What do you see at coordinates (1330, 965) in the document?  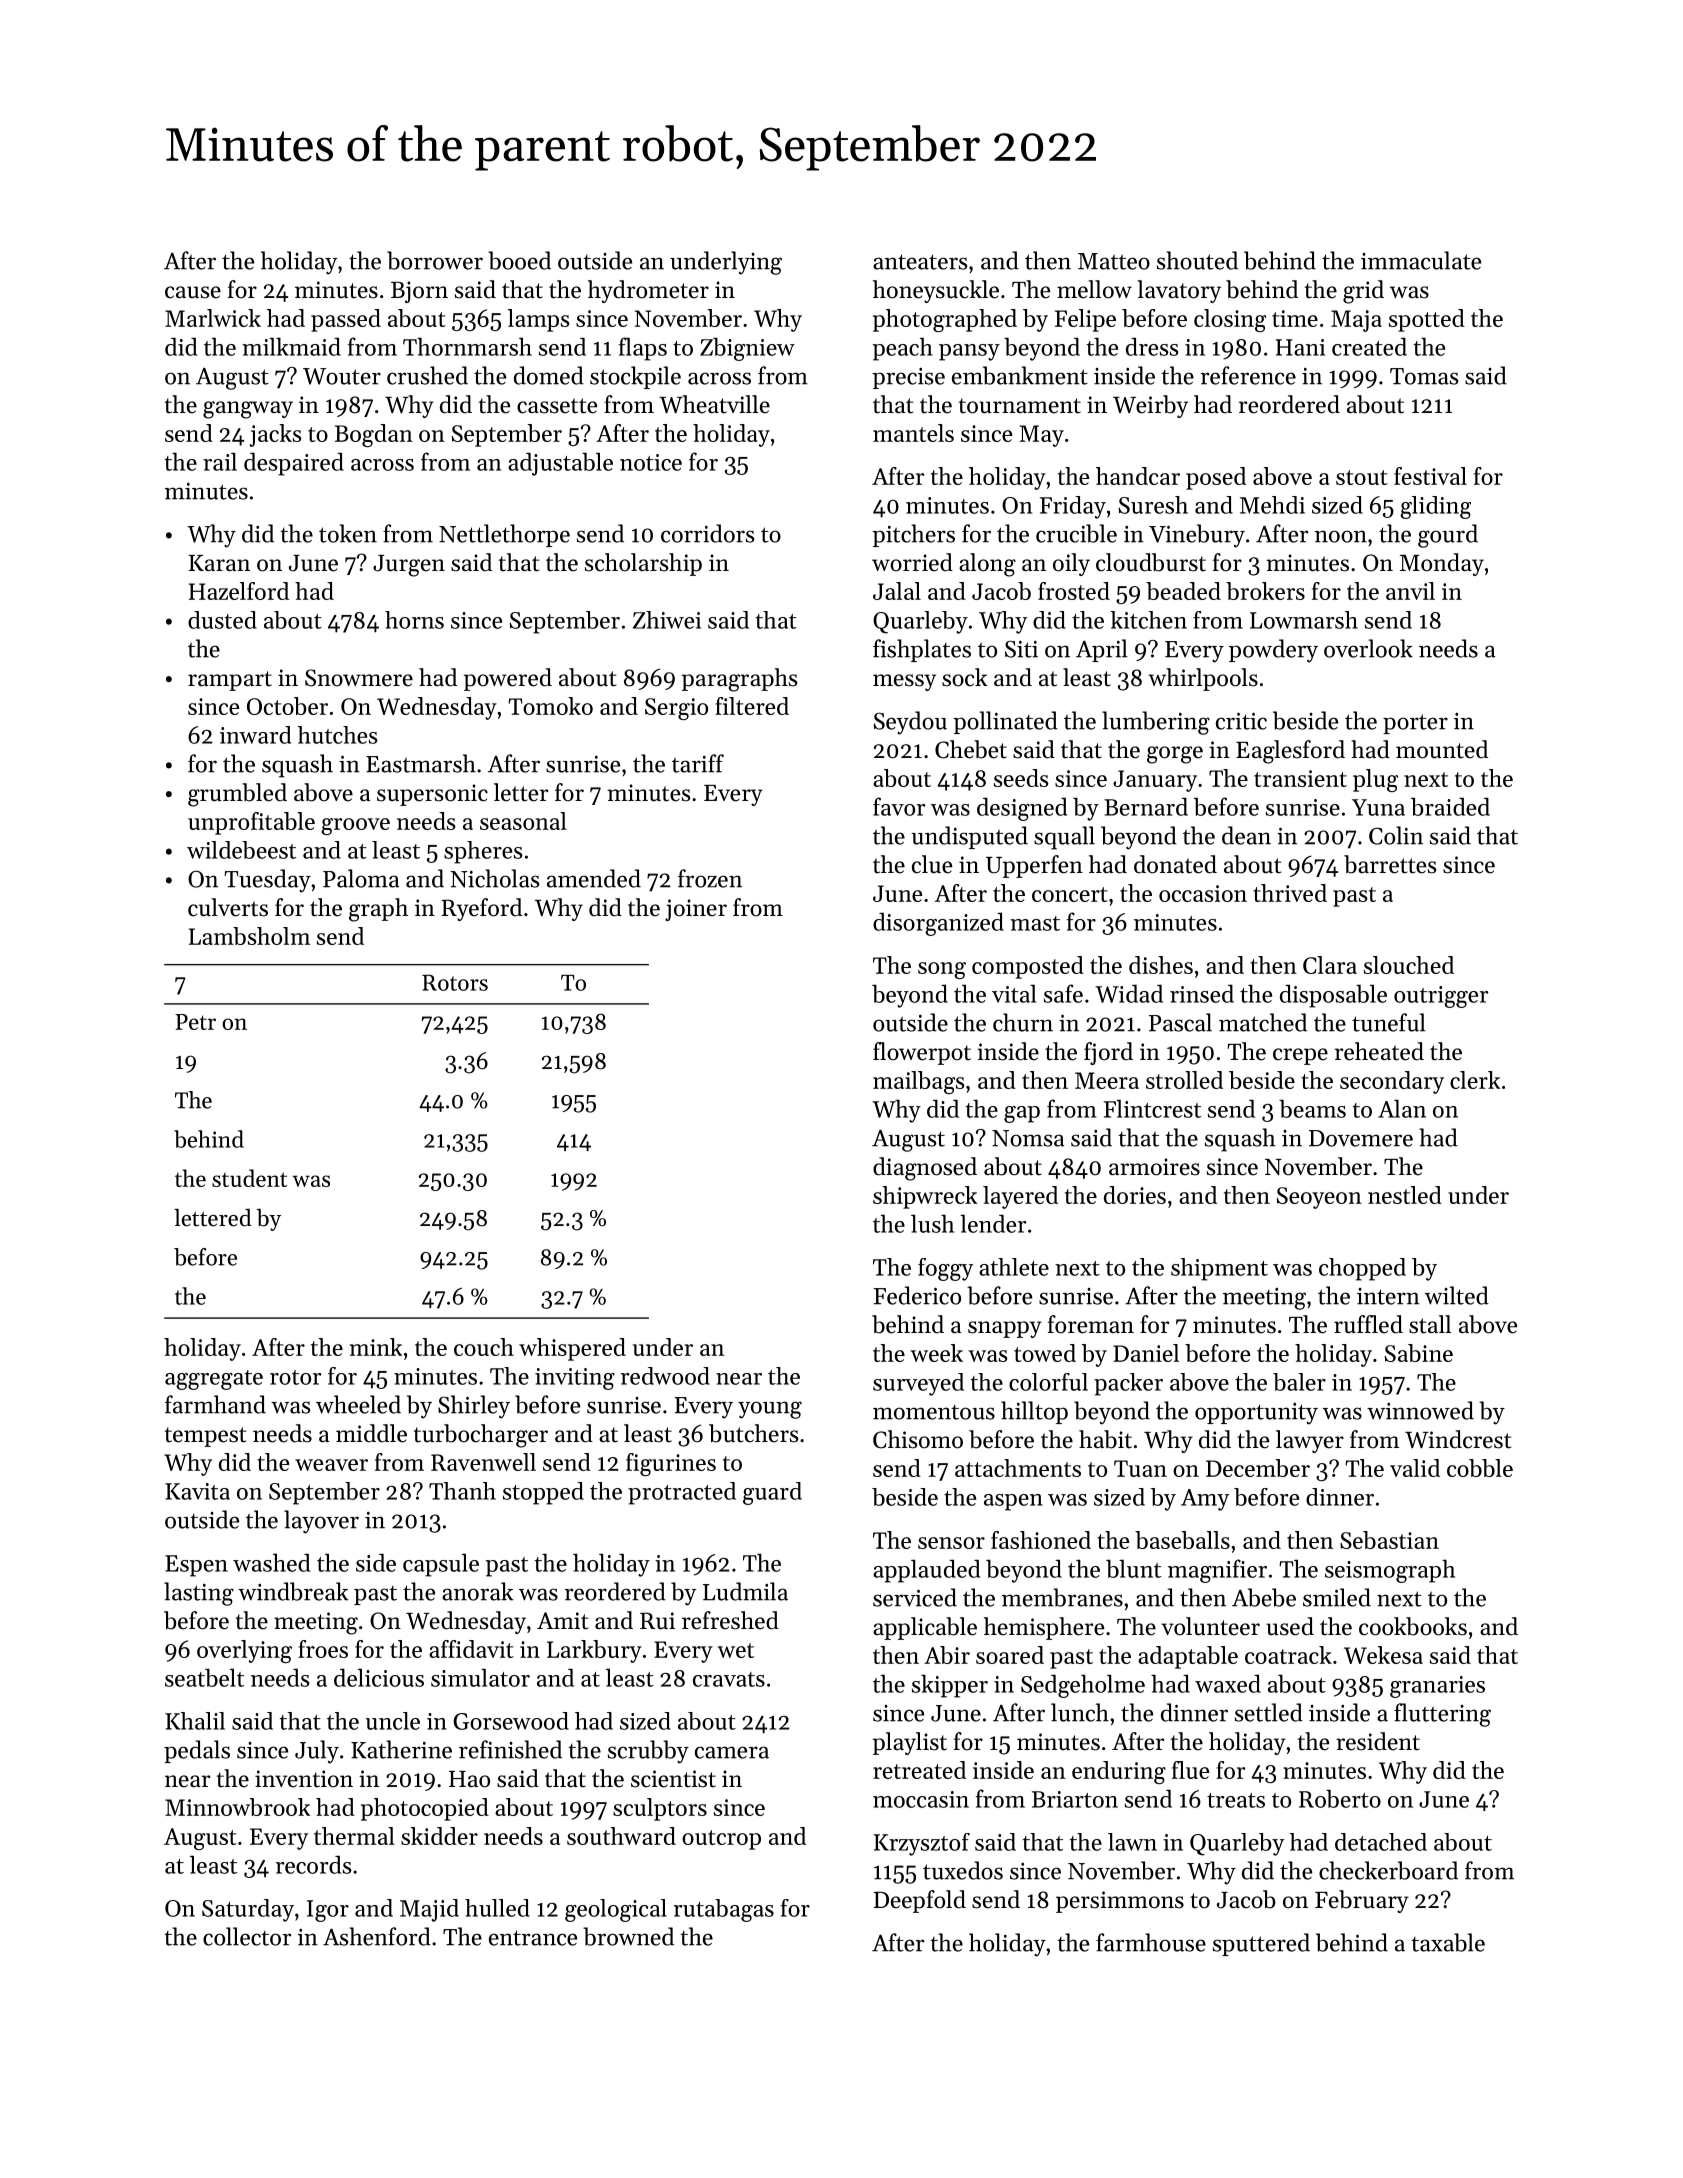 I see `Clara` at bounding box center [1330, 965].
